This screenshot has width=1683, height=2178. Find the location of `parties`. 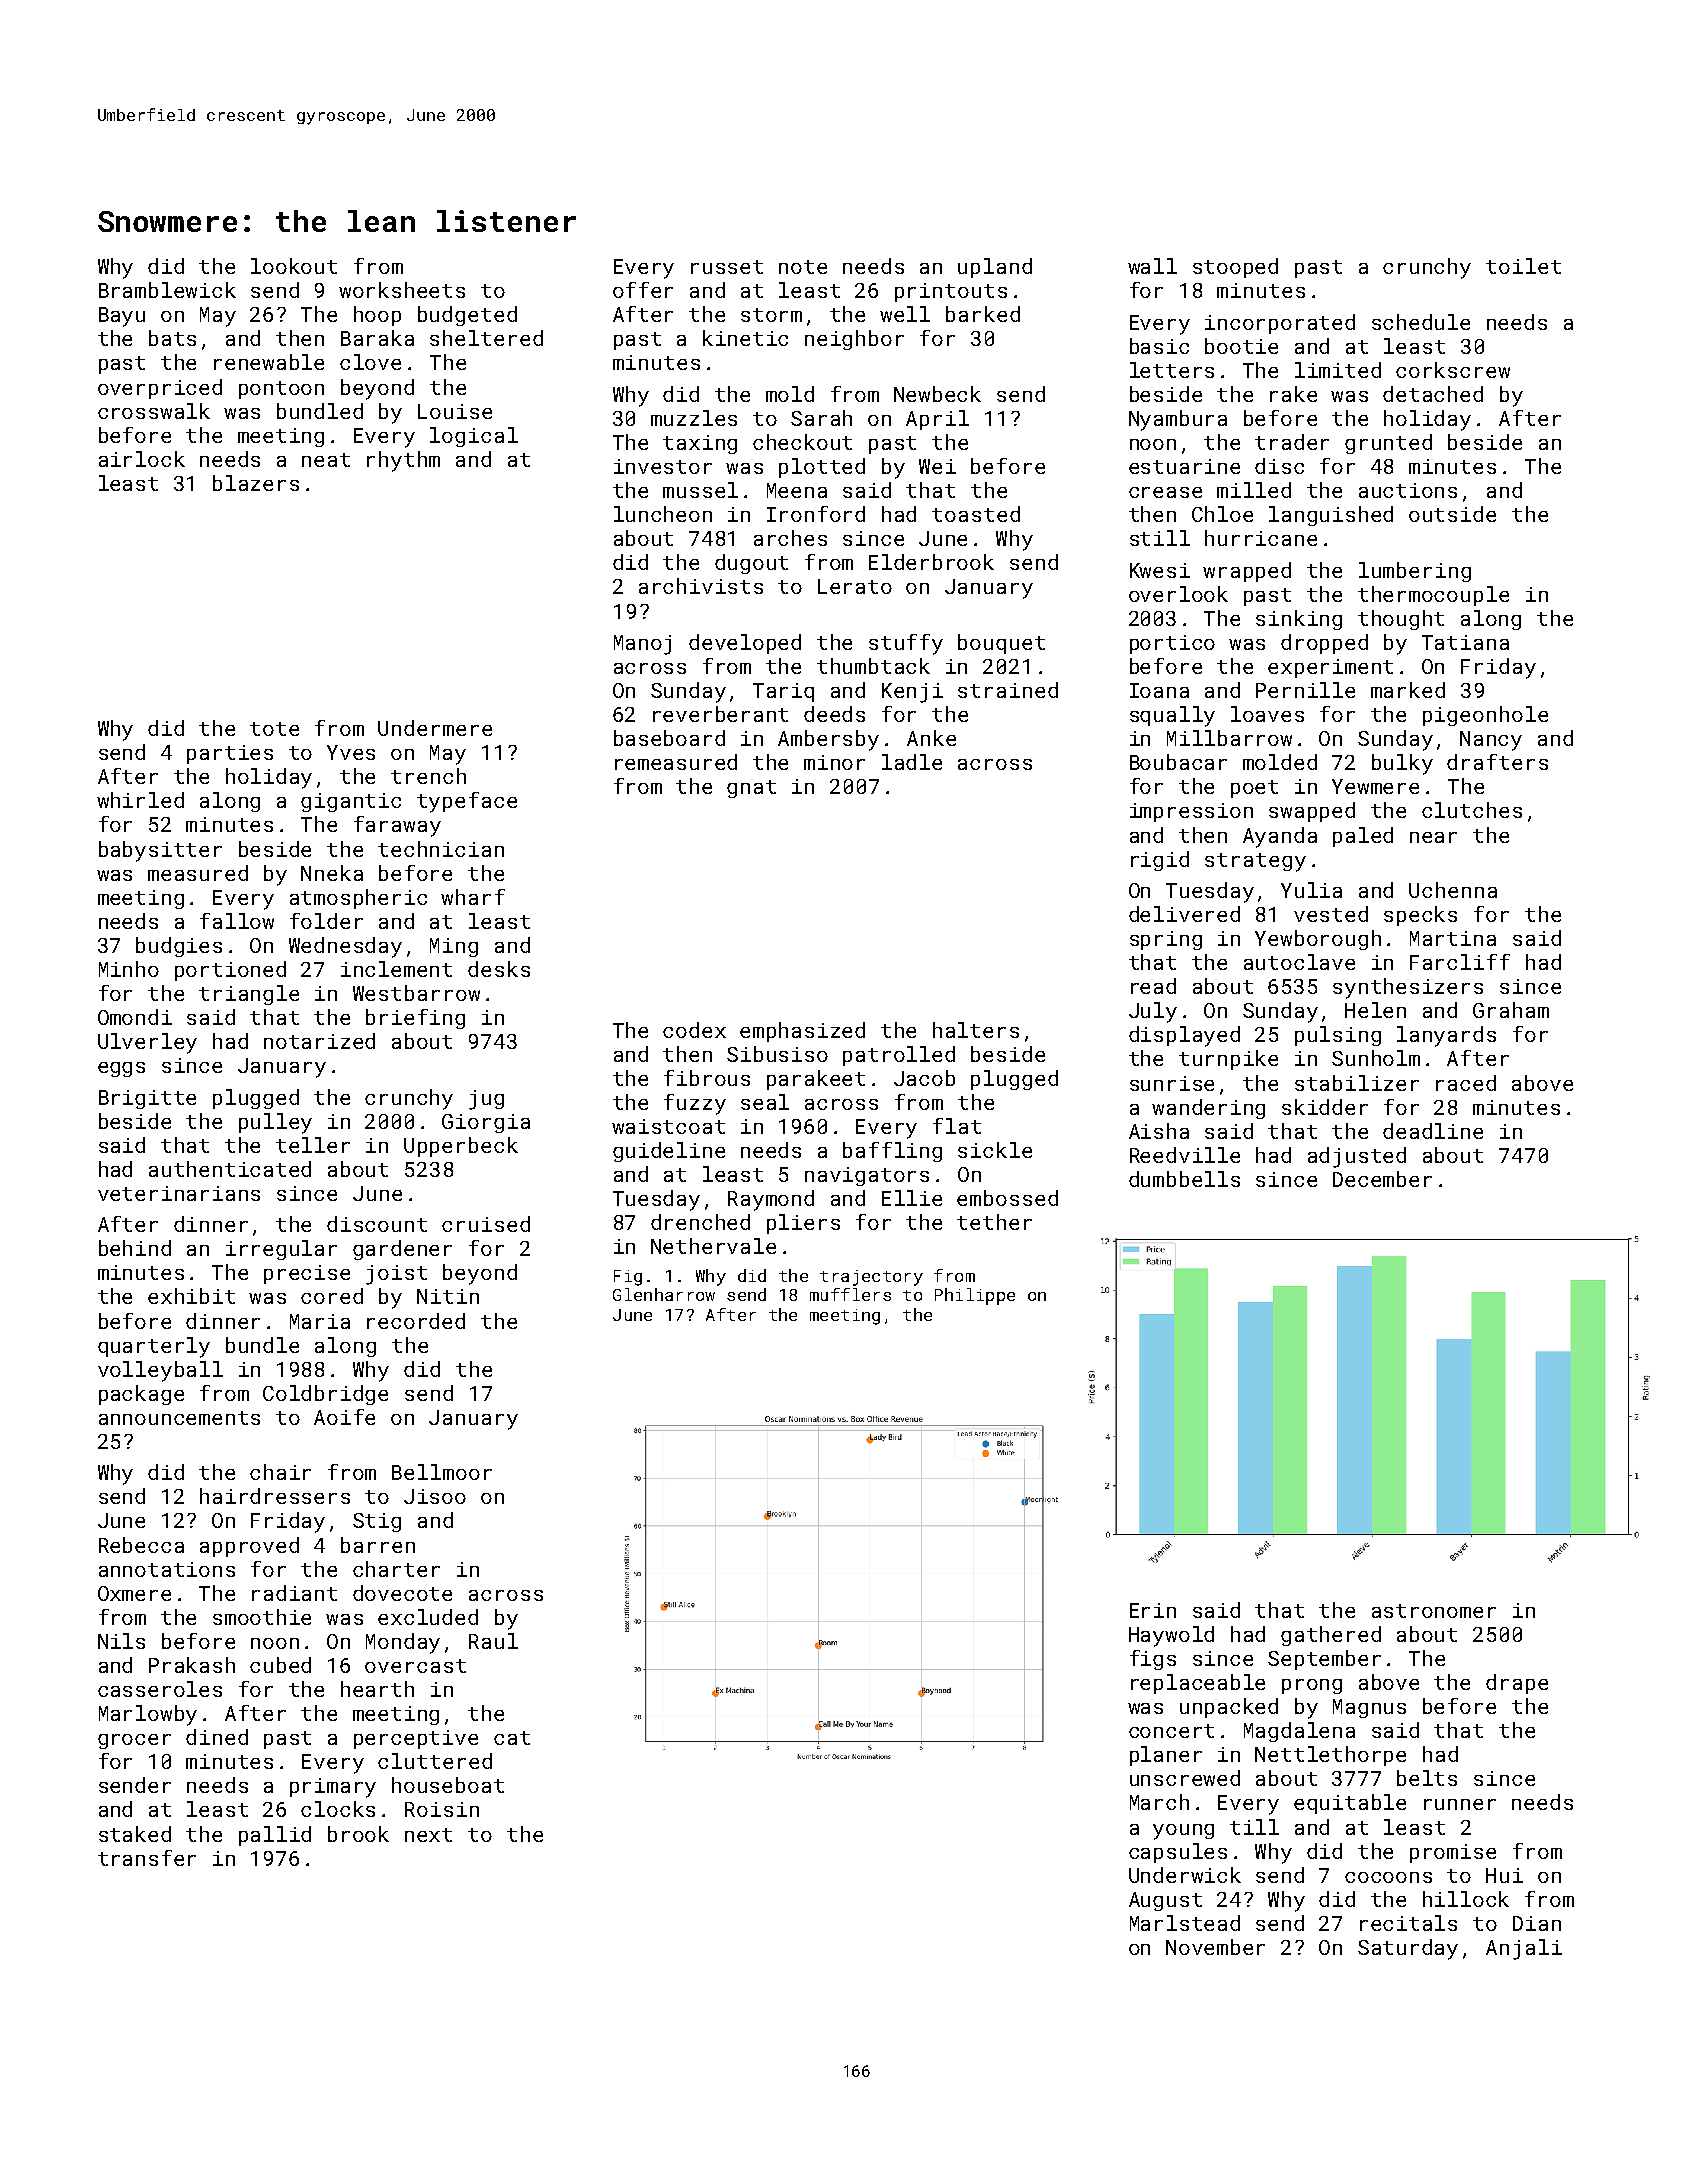

parties is located at coordinates (230, 754).
